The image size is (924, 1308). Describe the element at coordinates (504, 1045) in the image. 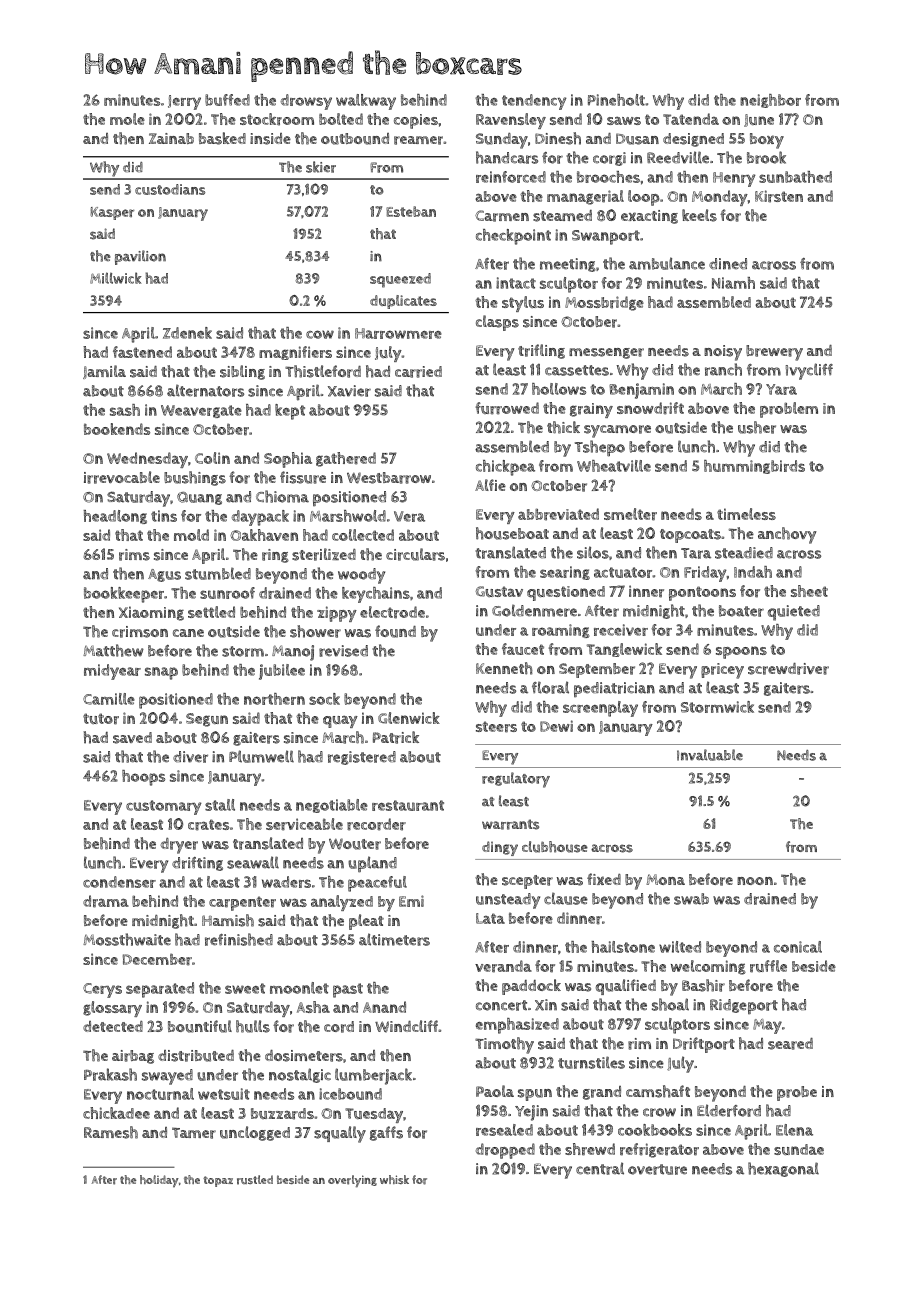

I see `Timothy` at that location.
